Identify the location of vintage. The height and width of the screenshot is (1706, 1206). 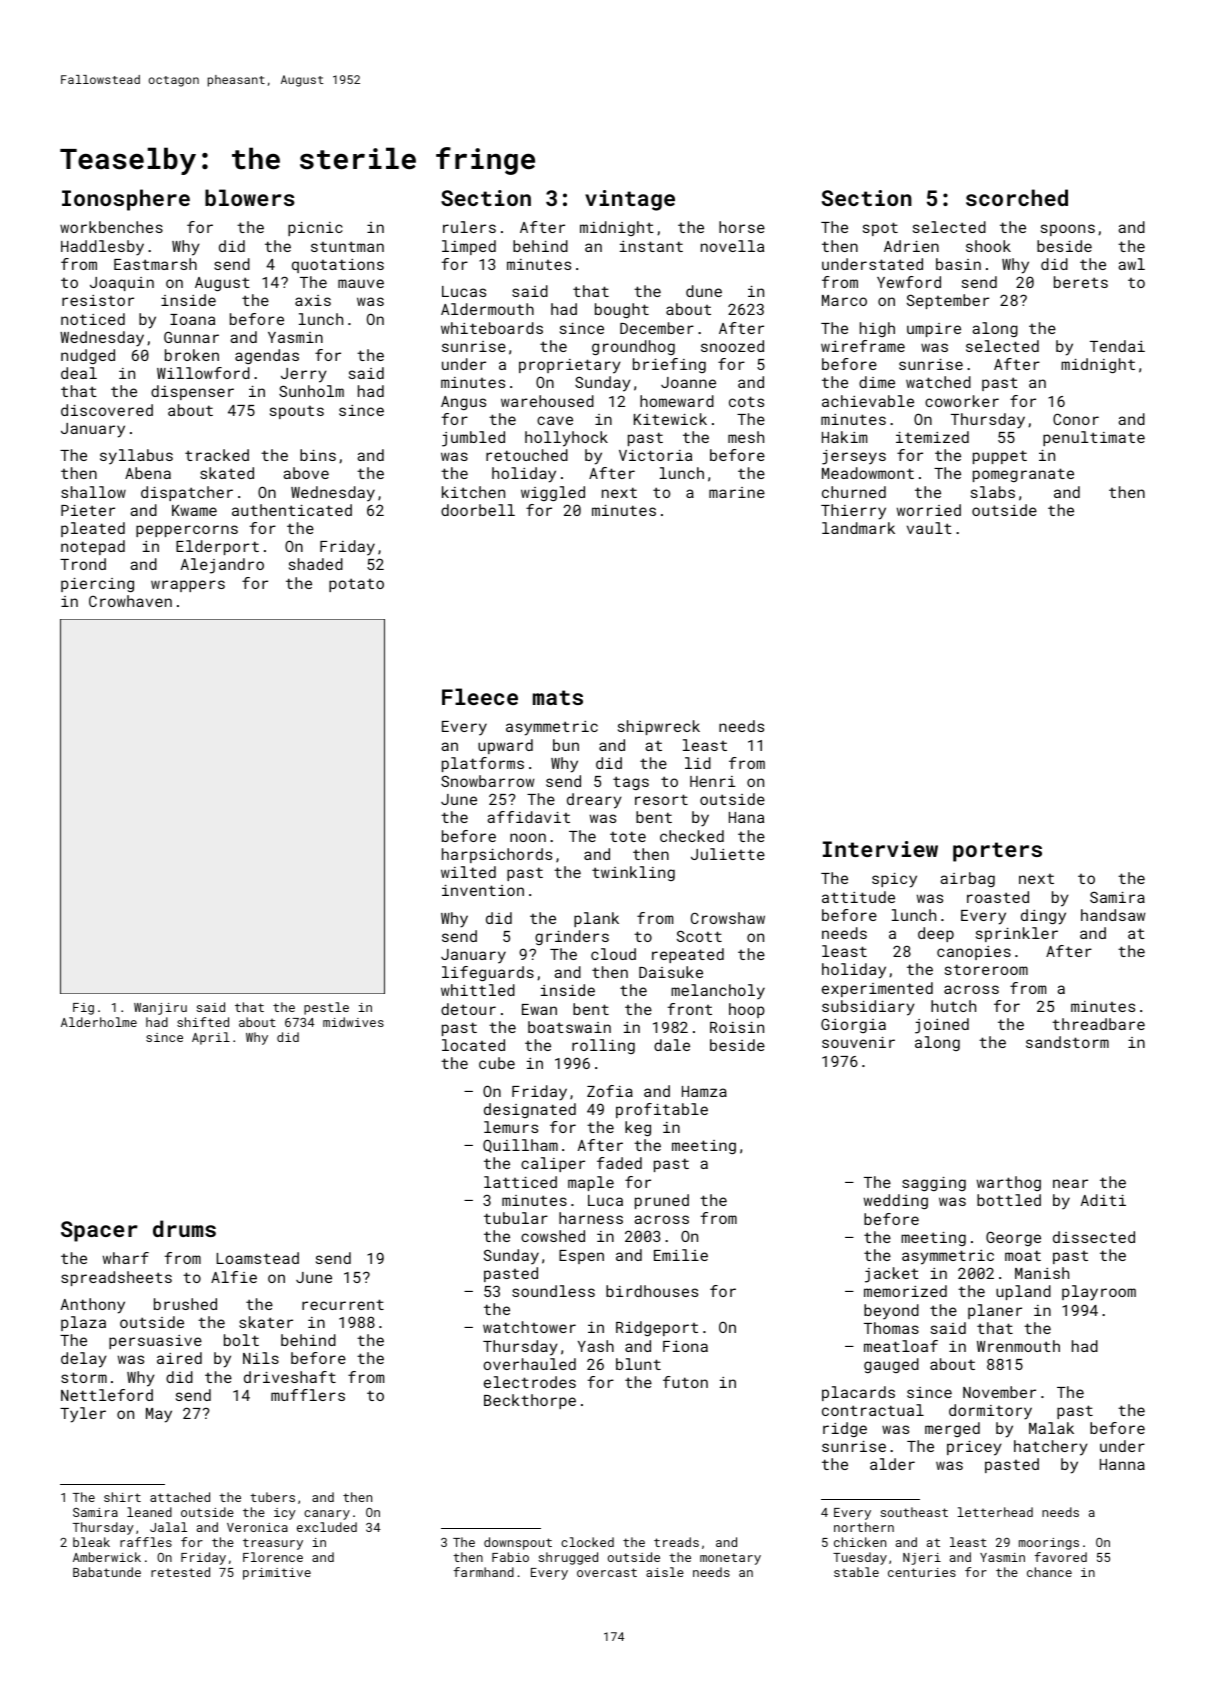
(630, 200).
